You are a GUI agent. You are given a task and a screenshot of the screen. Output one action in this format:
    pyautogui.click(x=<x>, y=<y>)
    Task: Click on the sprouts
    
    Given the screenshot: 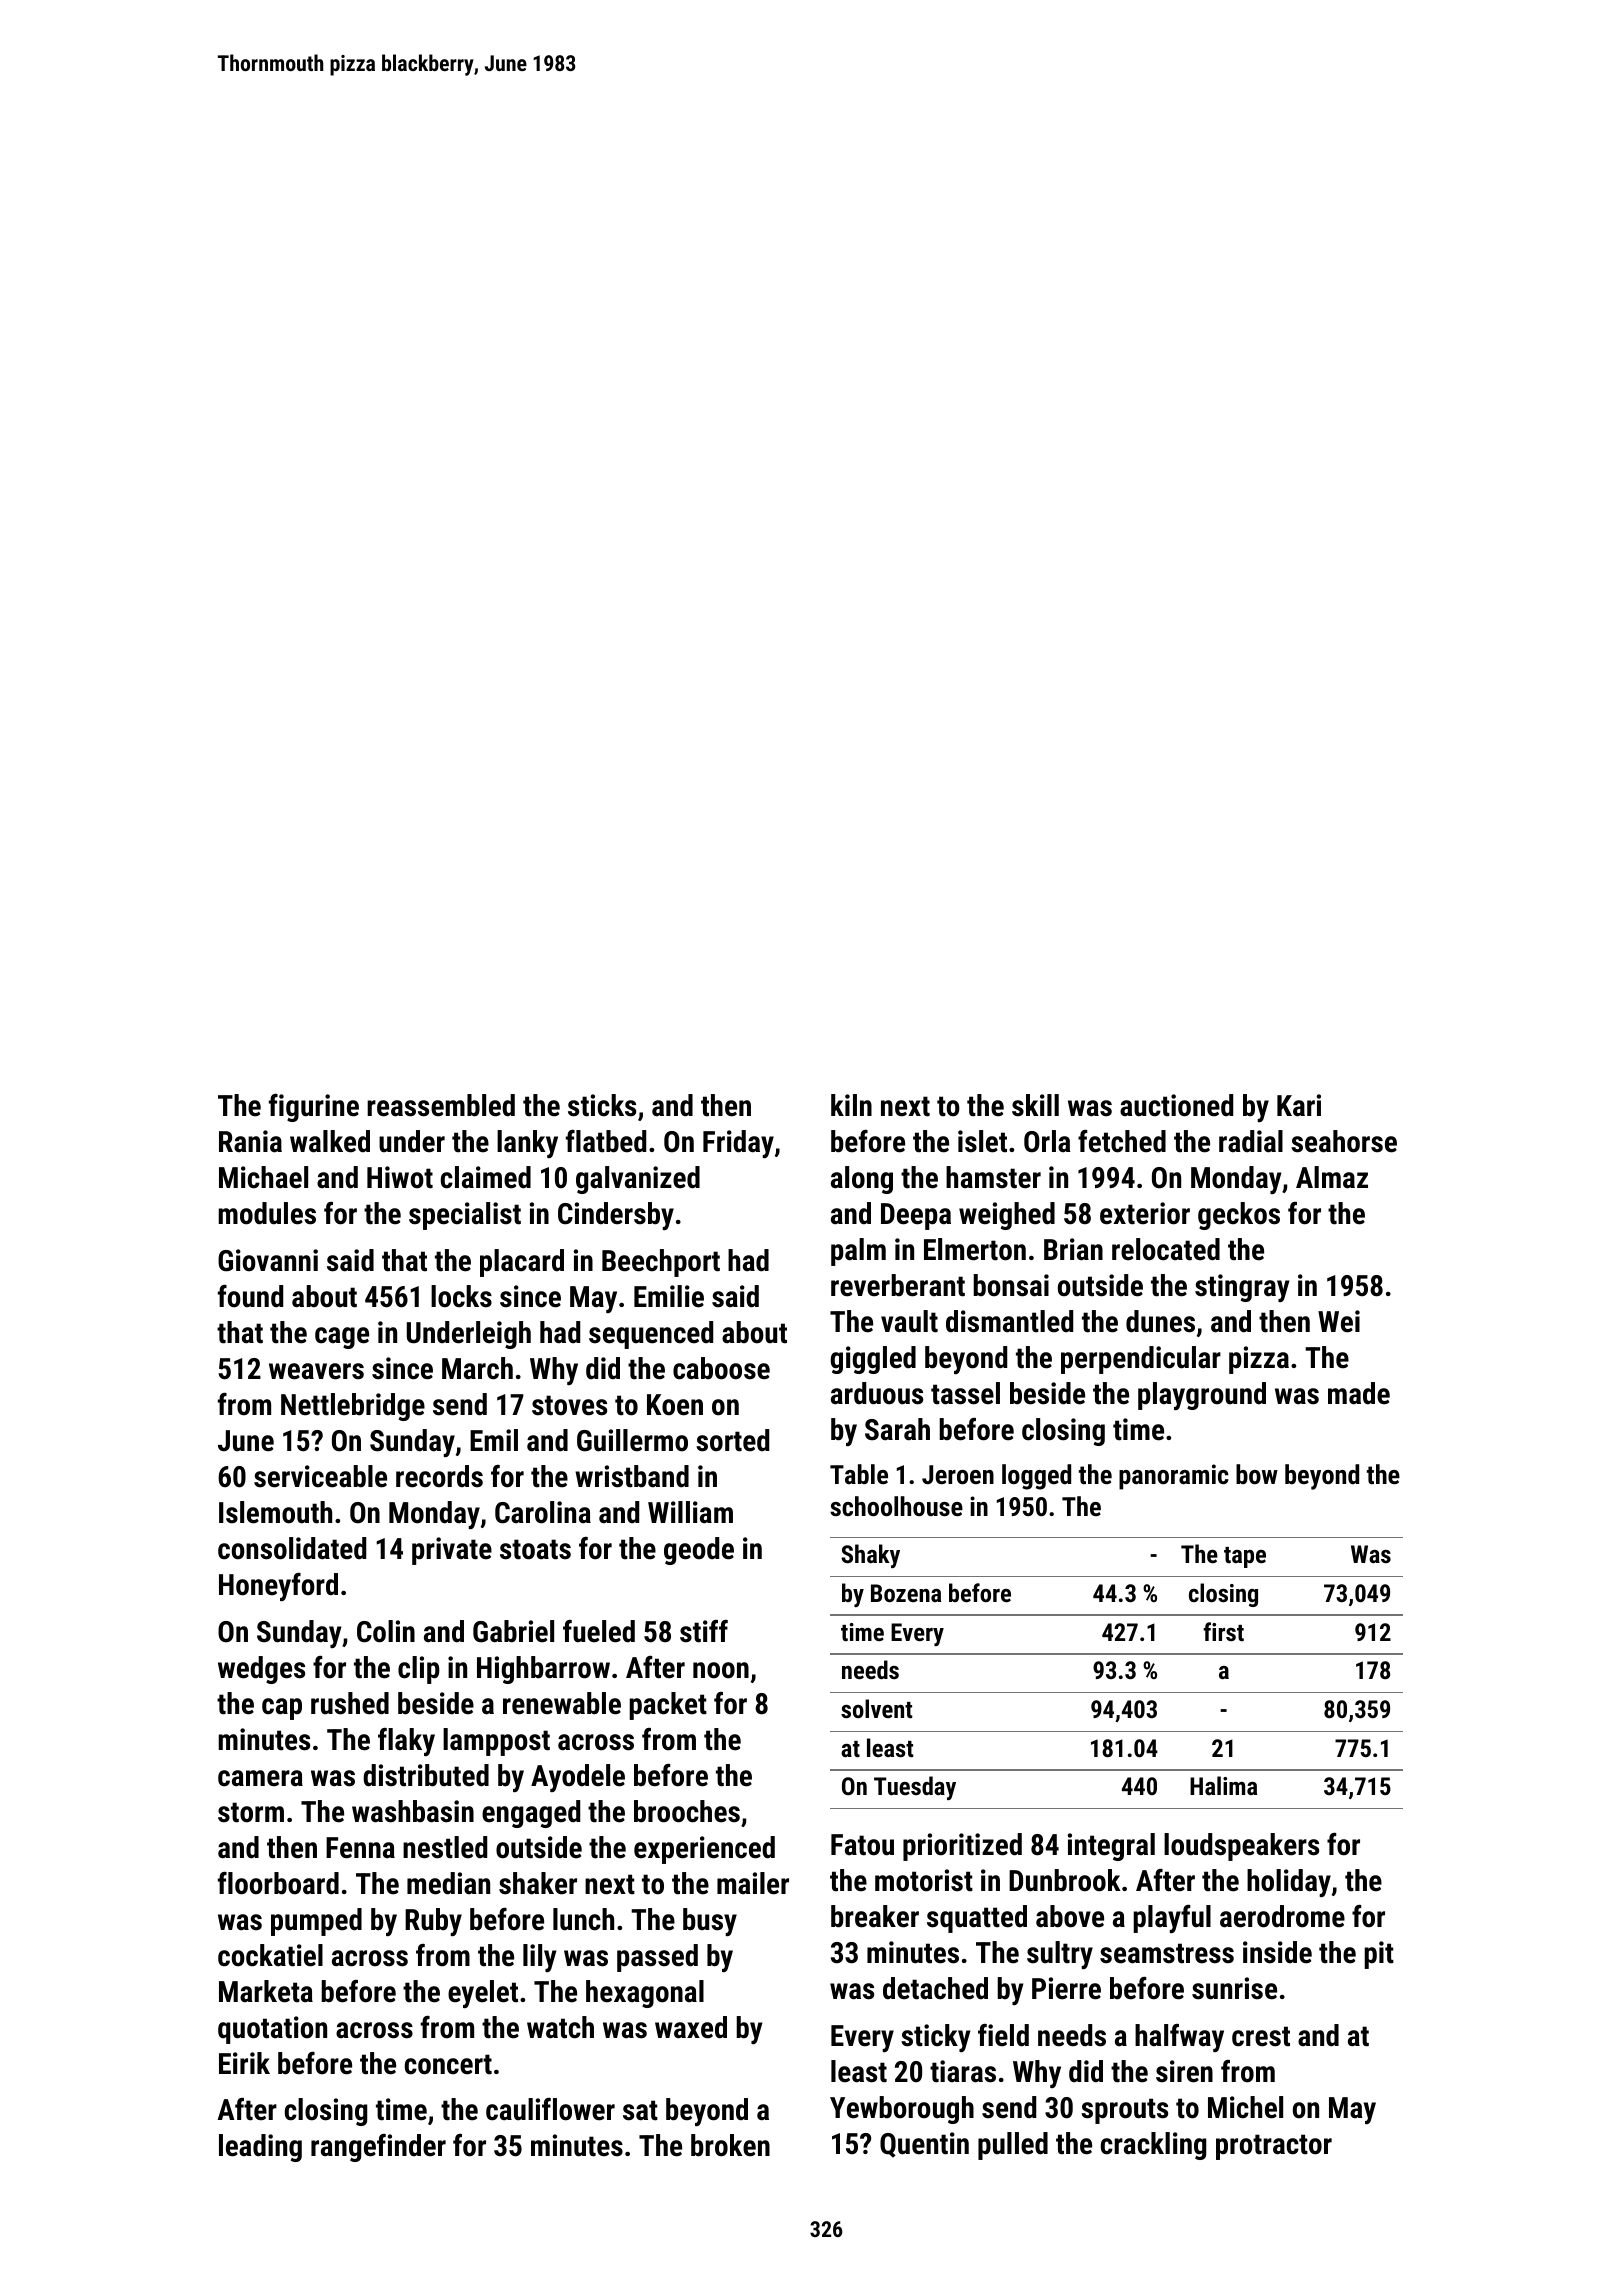 What is the action you would take?
    pyautogui.click(x=1124, y=2111)
